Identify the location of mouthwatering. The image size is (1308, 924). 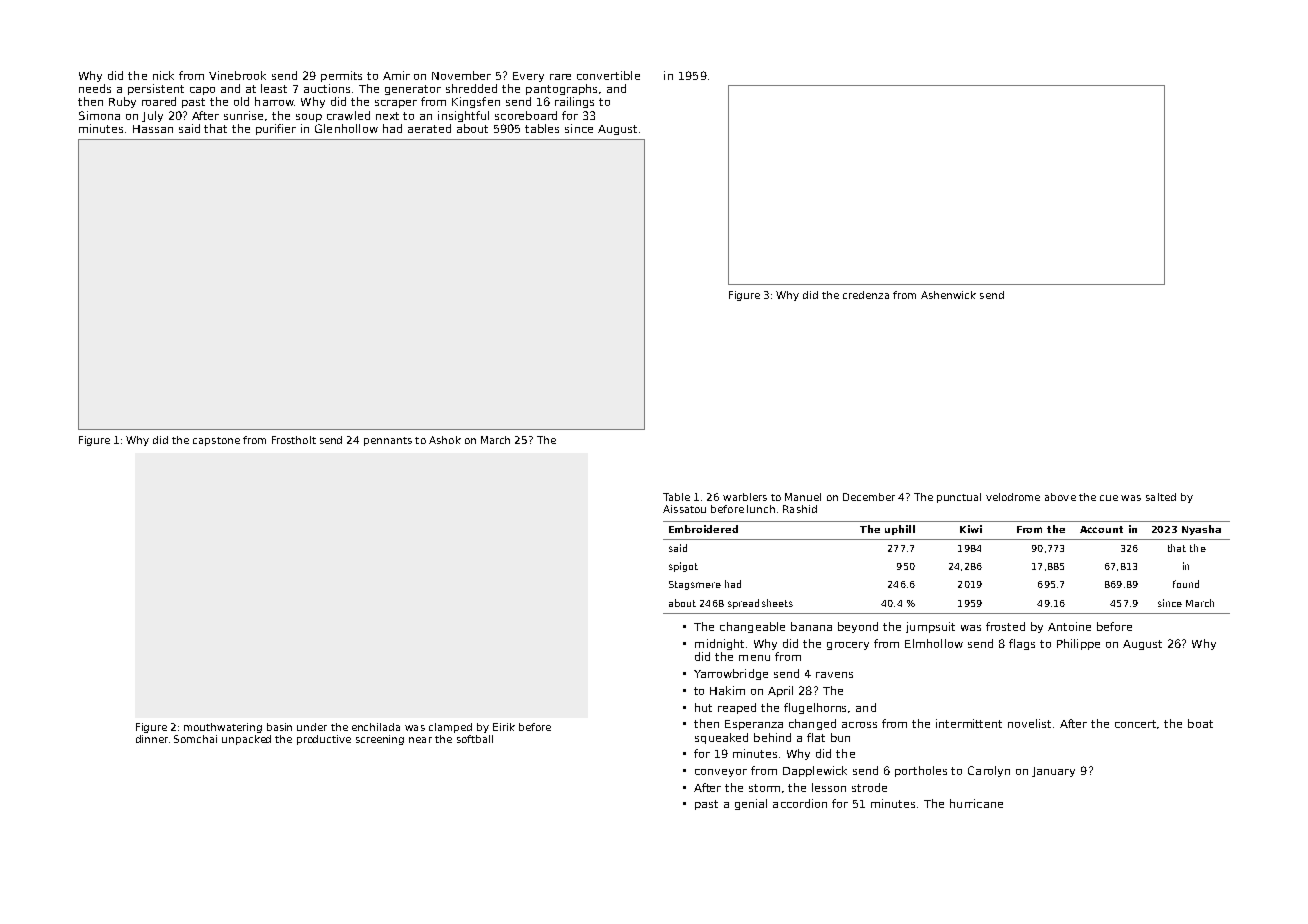
(223, 728).
